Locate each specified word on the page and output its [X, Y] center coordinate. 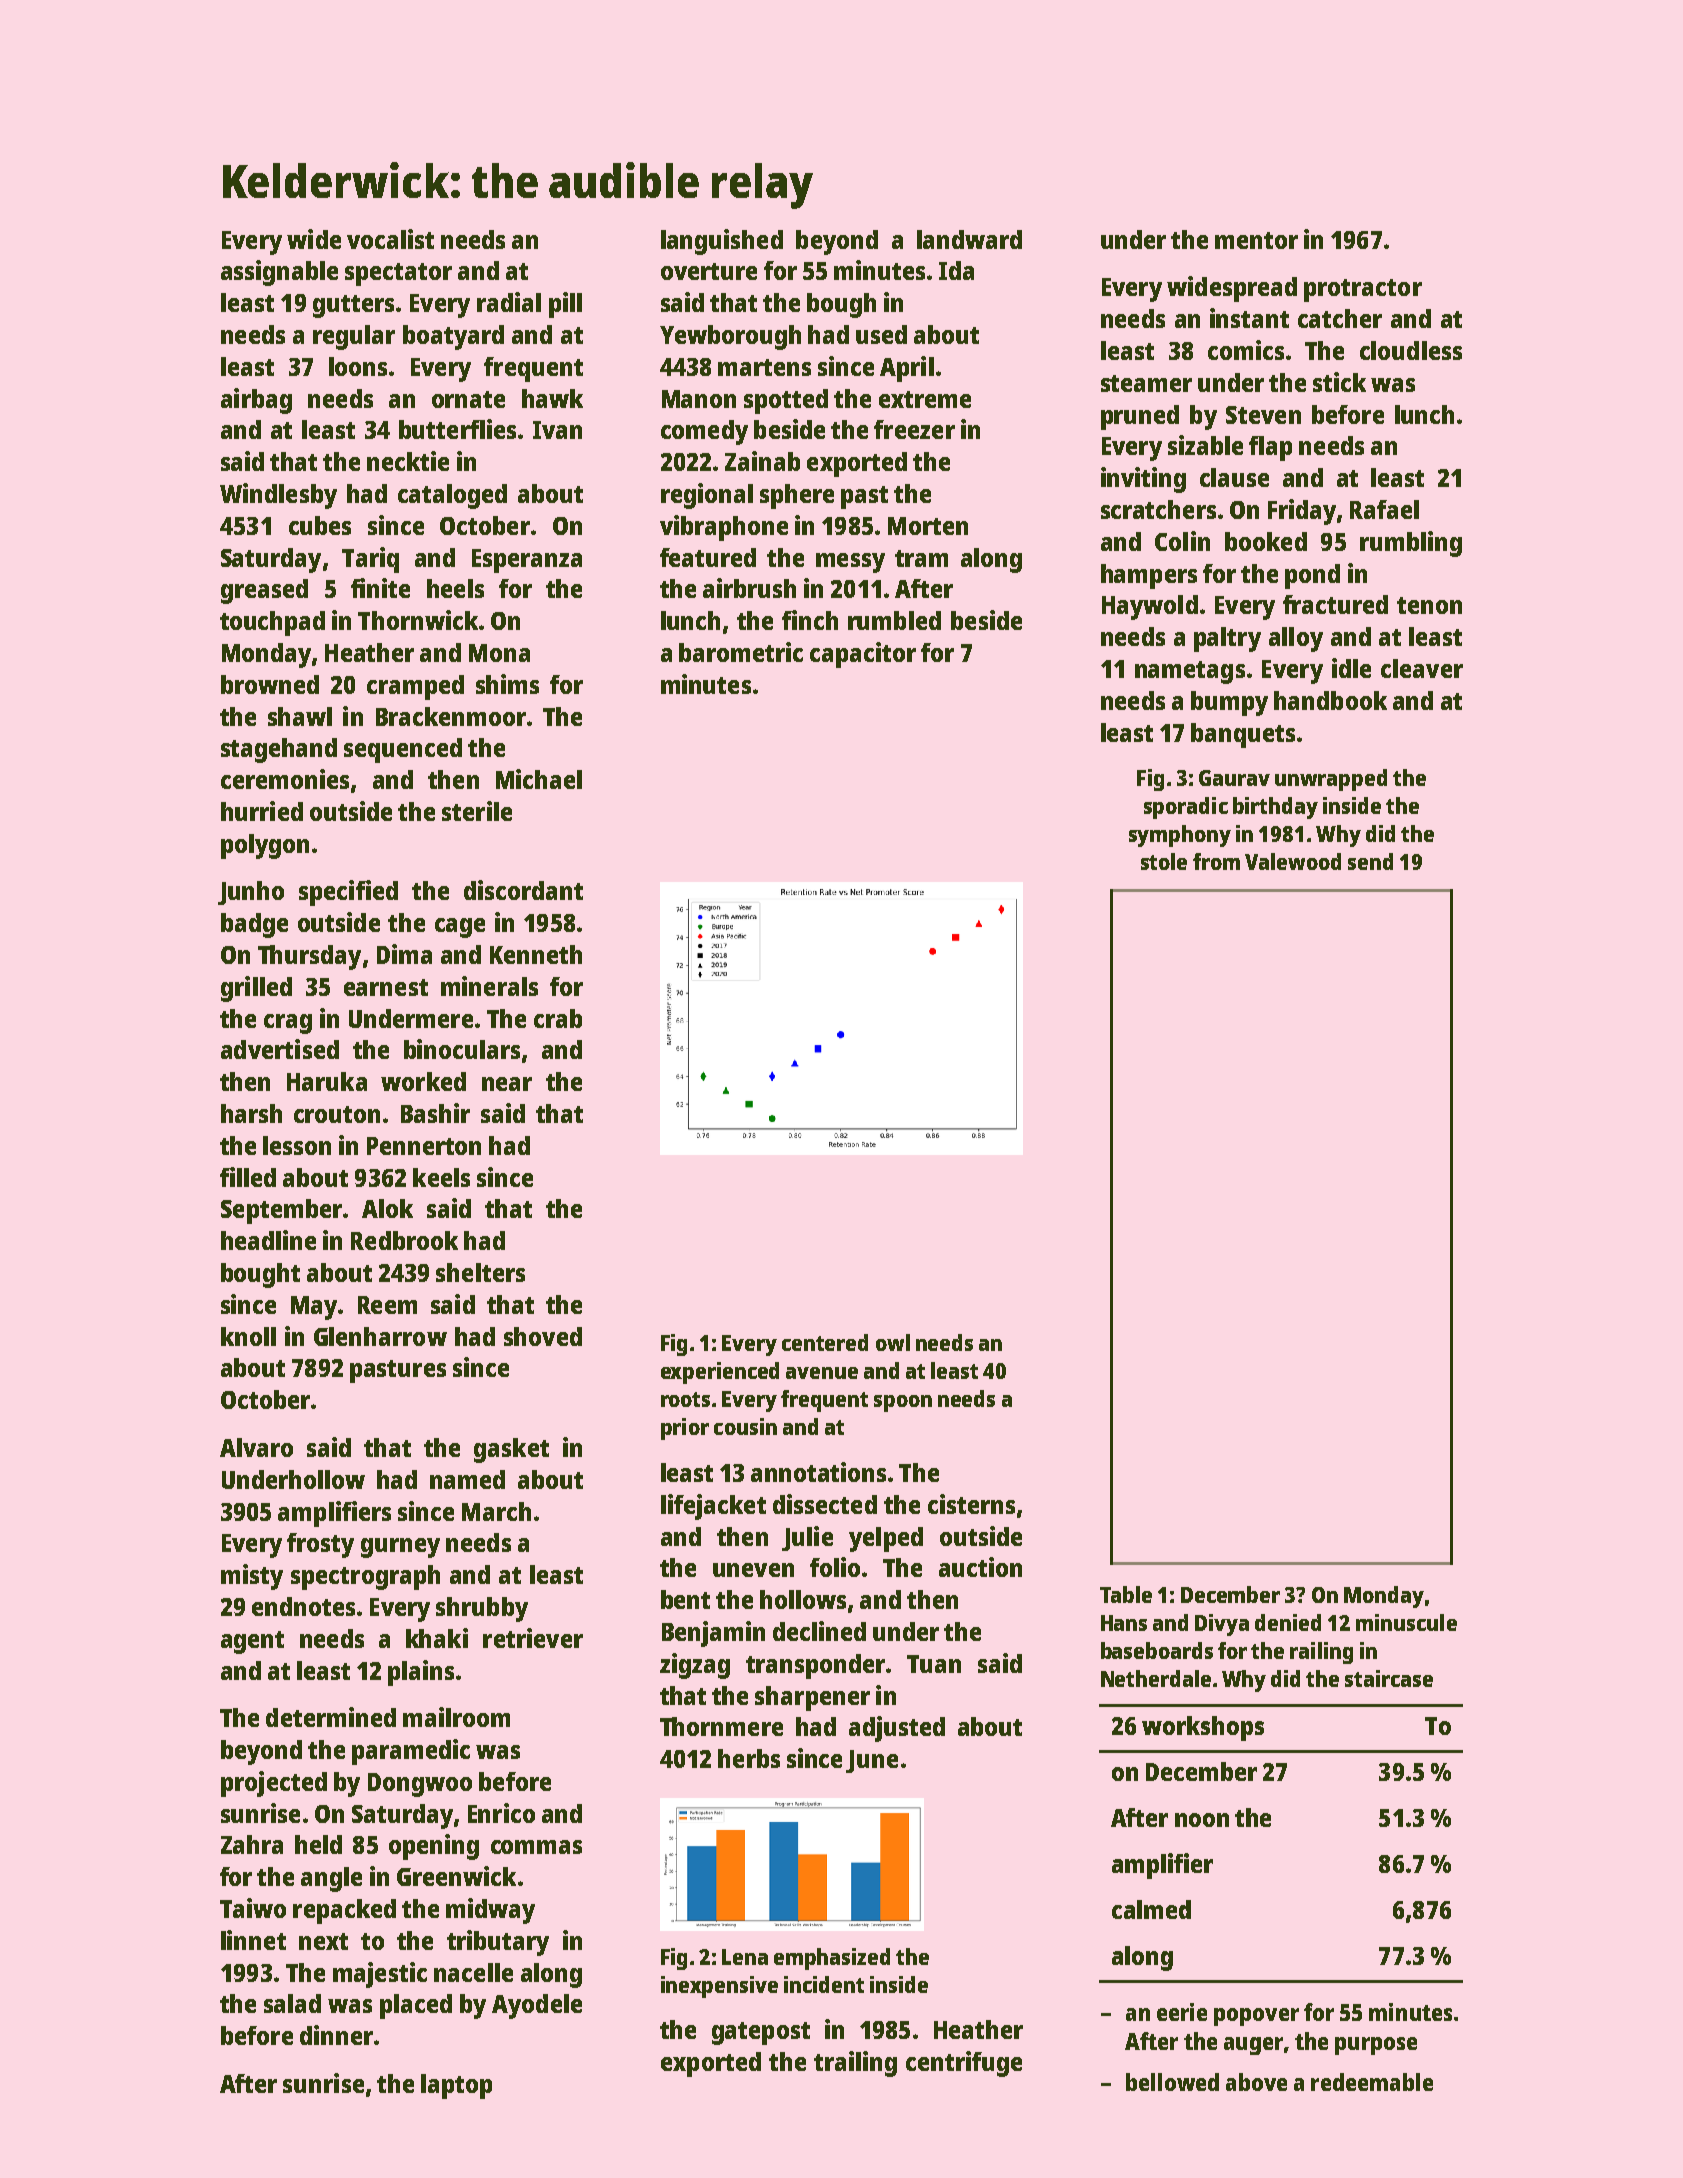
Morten [928, 526]
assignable [279, 273]
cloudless [1411, 350]
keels [441, 1177]
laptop [456, 2086]
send [1370, 861]
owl [893, 1342]
